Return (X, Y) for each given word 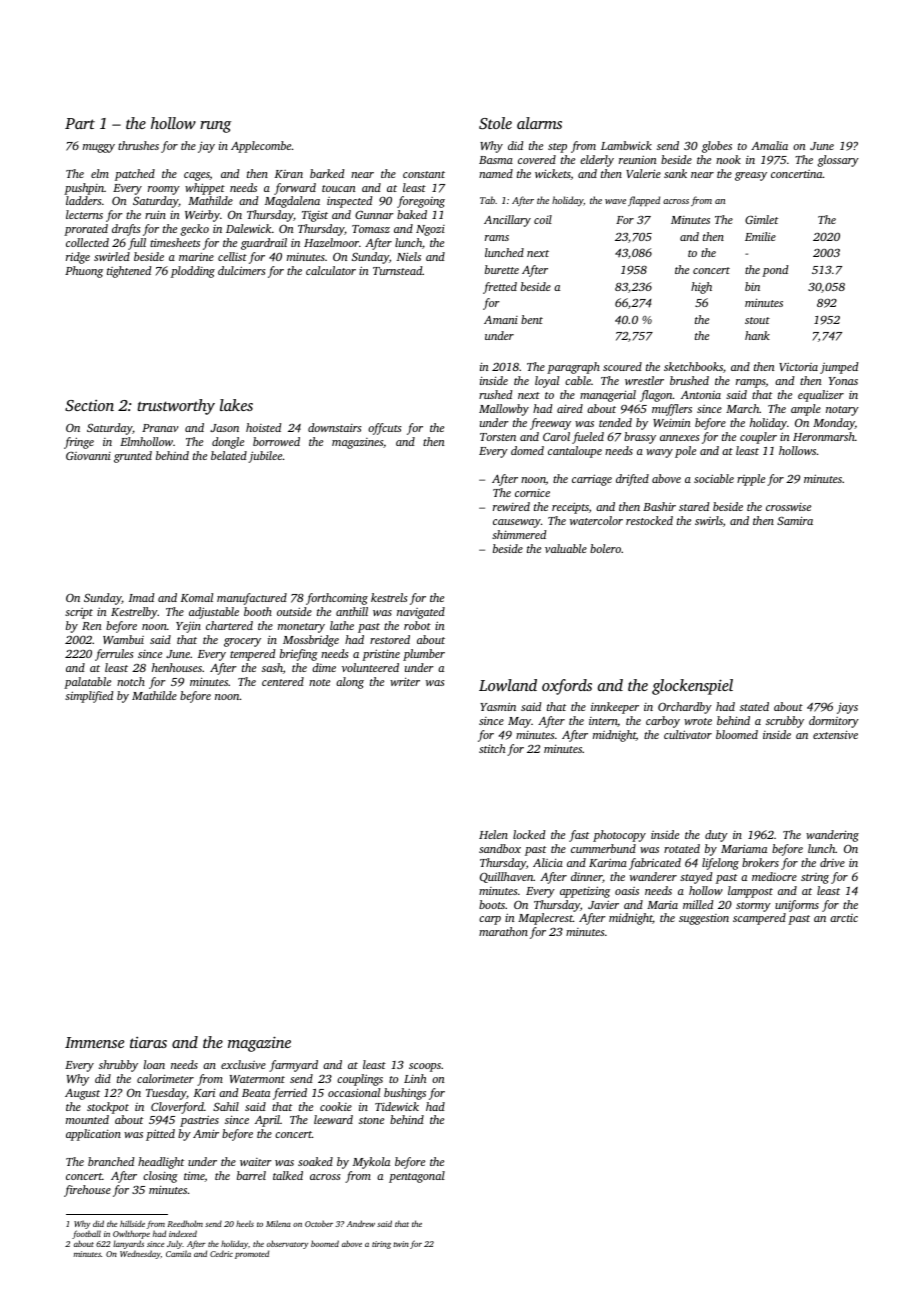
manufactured (252, 599)
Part (80, 123)
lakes (236, 405)
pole (685, 452)
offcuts (385, 429)
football (86, 1234)
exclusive (243, 1064)
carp (490, 920)
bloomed (737, 734)
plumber (424, 655)
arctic (844, 918)
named (496, 173)
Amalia (769, 145)
